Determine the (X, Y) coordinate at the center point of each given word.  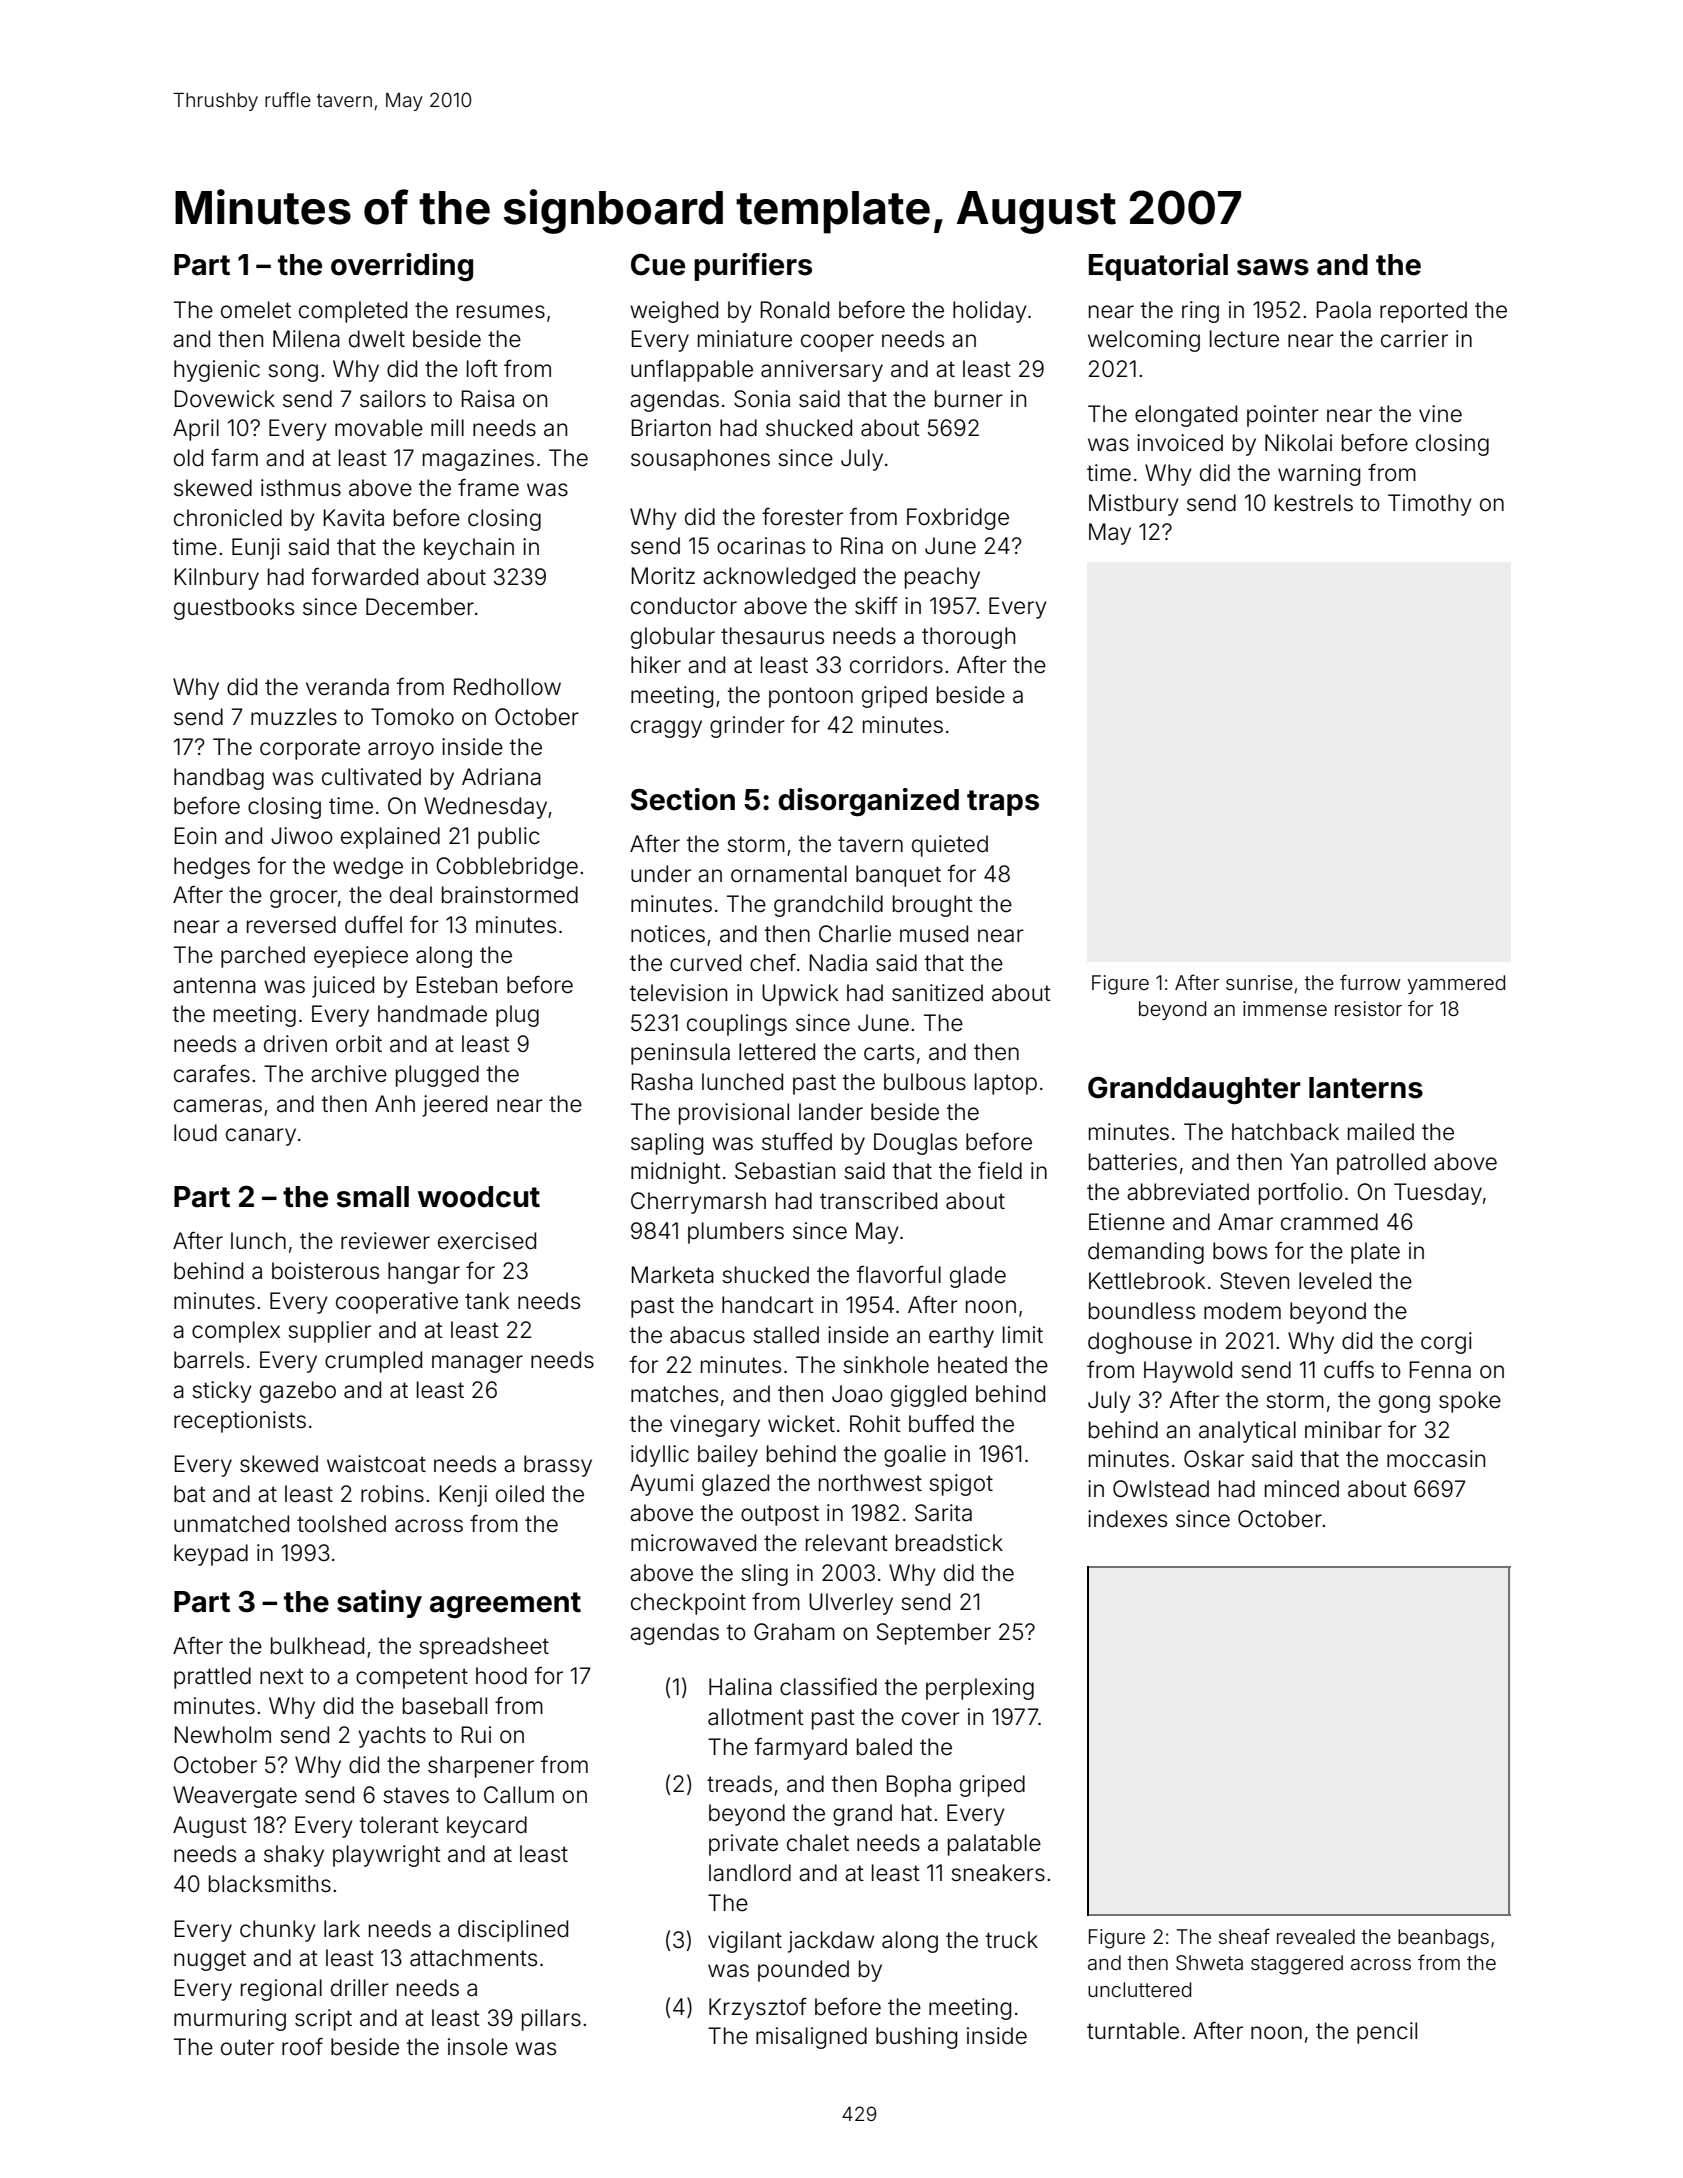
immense (1285, 1008)
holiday (990, 312)
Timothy (1430, 505)
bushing (916, 2038)
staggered (1297, 1965)
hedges (212, 868)
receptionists (240, 1422)
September (934, 1634)
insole (478, 2047)
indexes (1127, 1519)
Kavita (354, 518)
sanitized (937, 993)
